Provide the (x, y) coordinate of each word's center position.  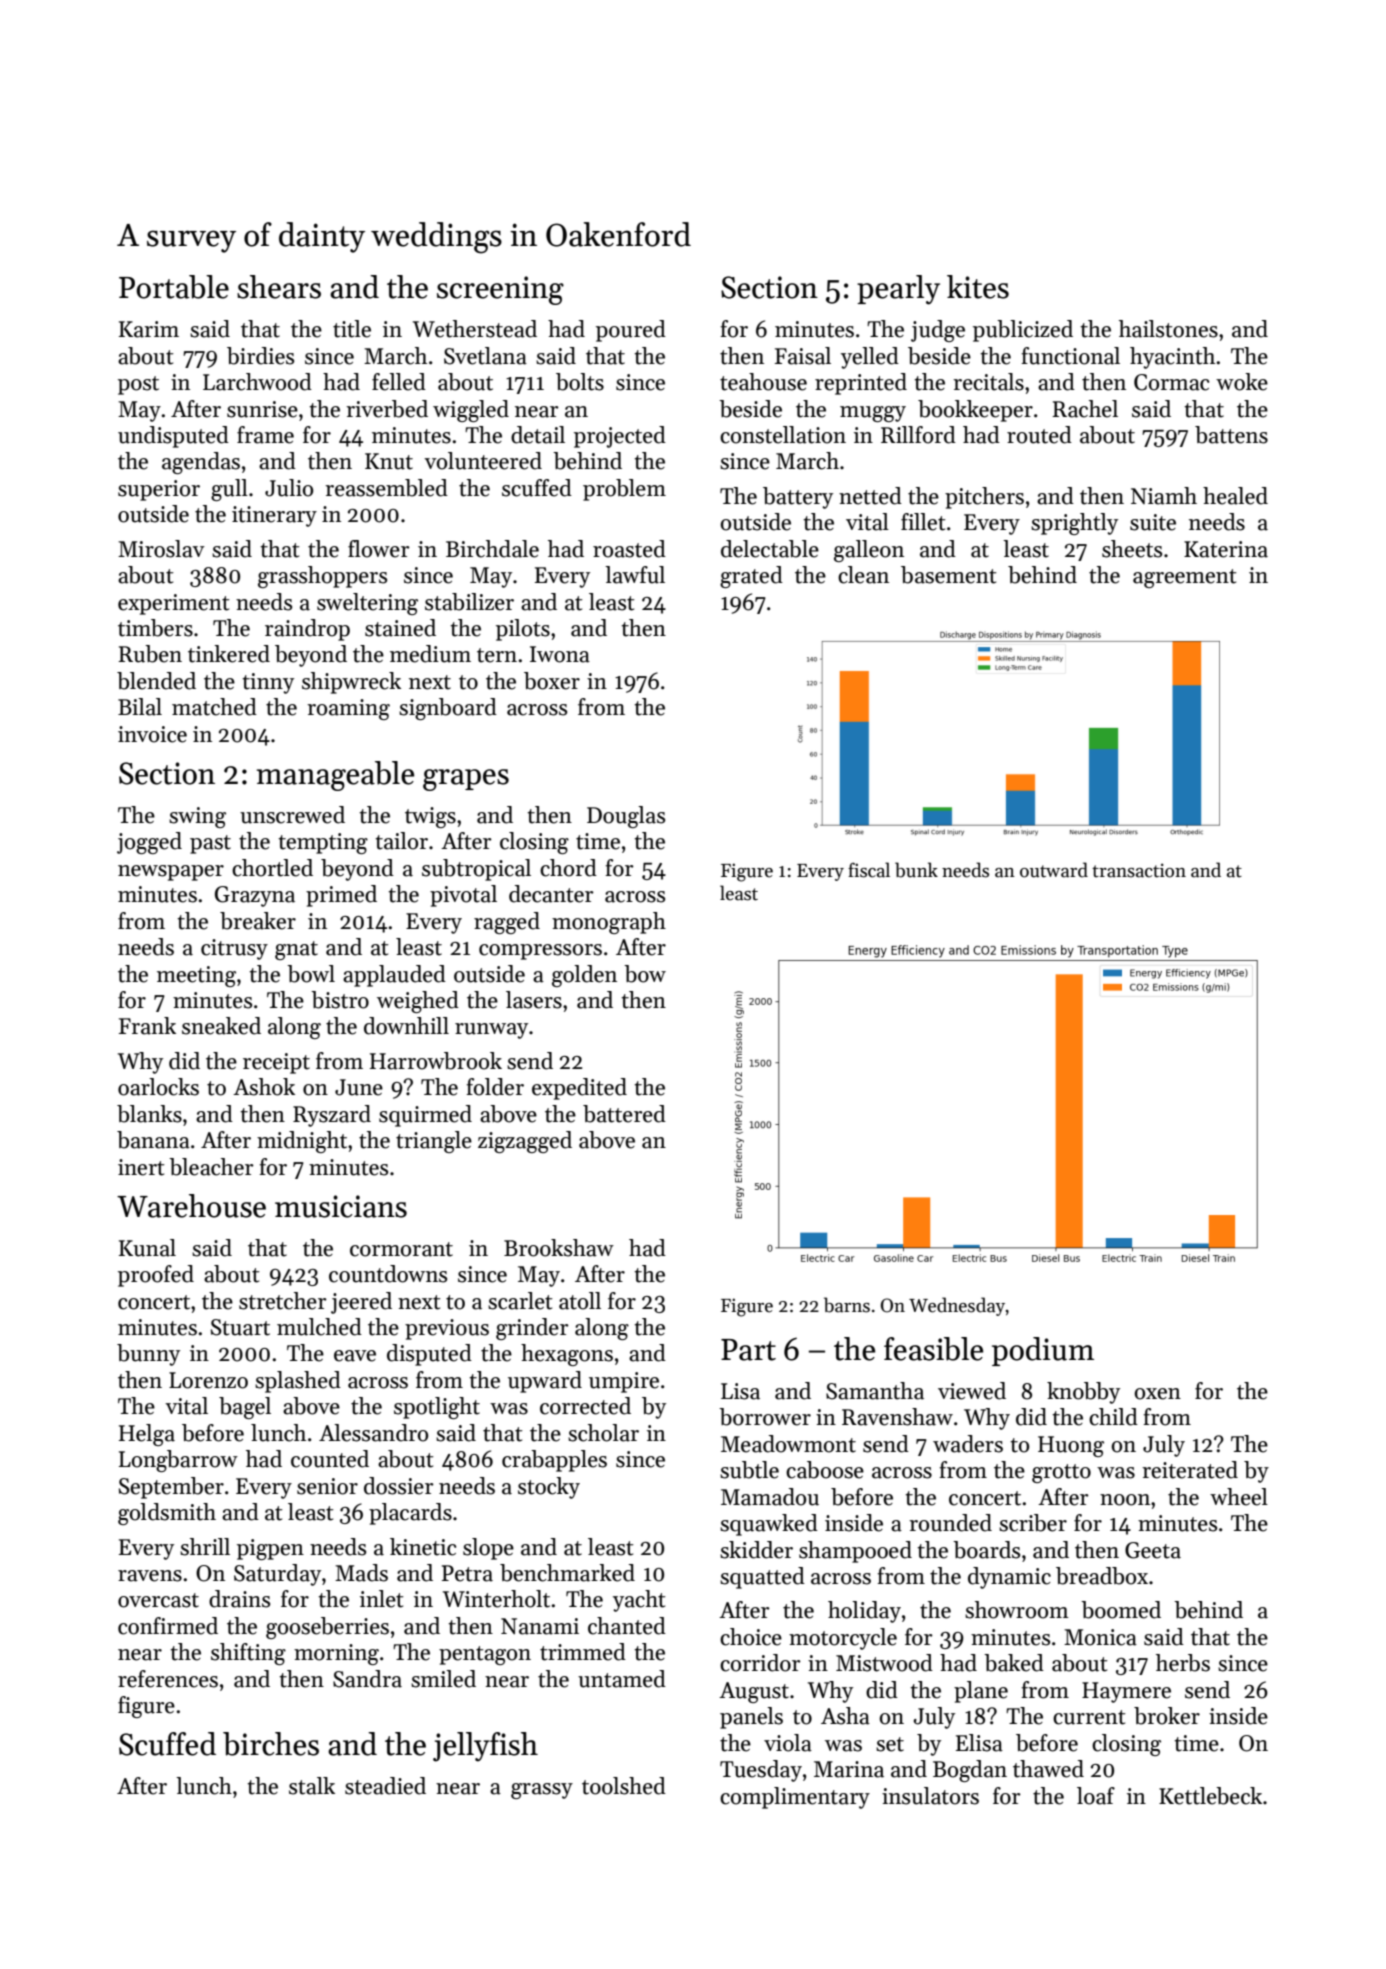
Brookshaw (559, 1248)
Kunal (147, 1248)
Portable (174, 287)
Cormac (1171, 382)
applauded (394, 976)
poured (631, 331)
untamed (622, 1679)
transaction (1139, 870)
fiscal (869, 870)
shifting (248, 1654)
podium (1043, 1351)
